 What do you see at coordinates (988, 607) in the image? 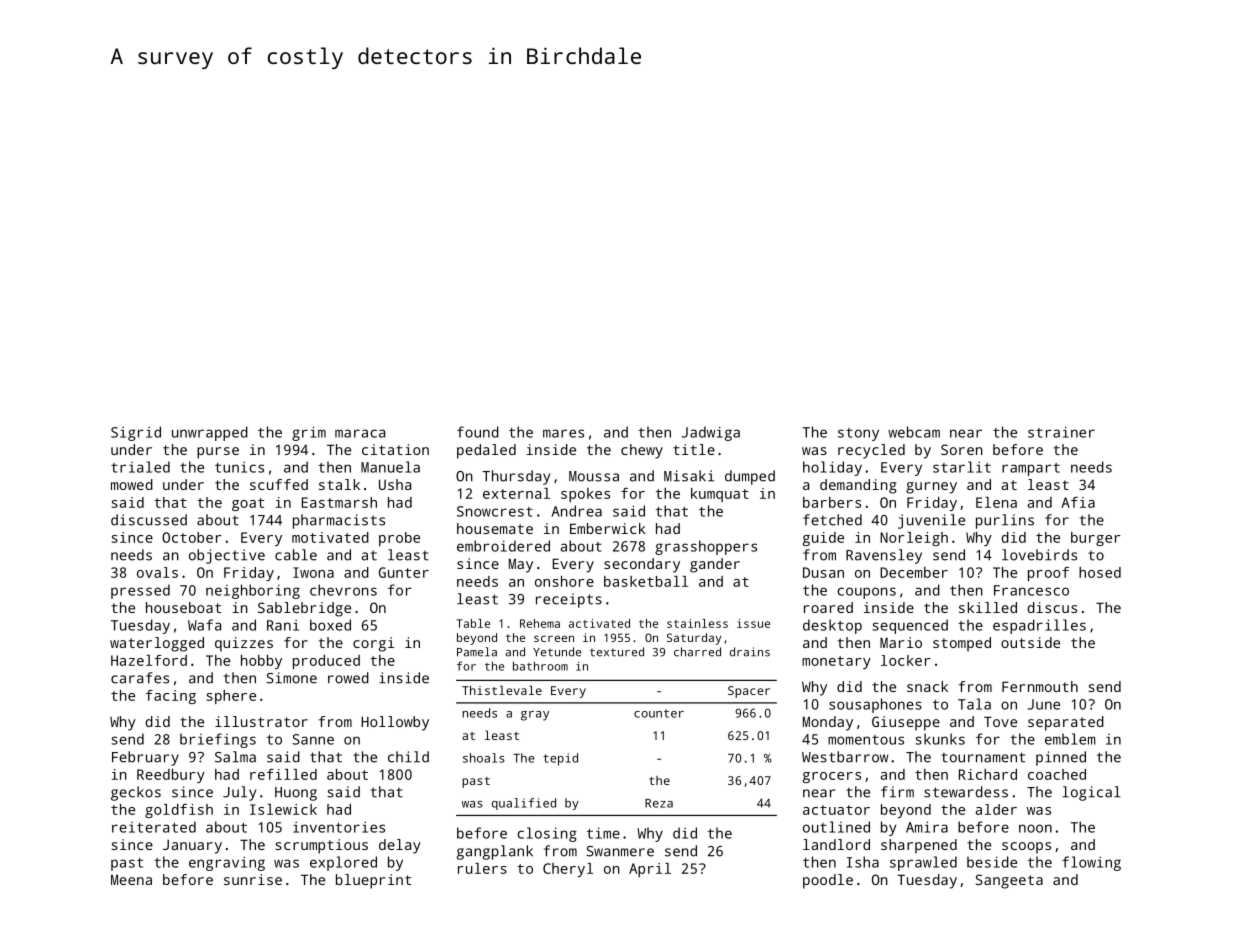
I see `skilled` at bounding box center [988, 607].
